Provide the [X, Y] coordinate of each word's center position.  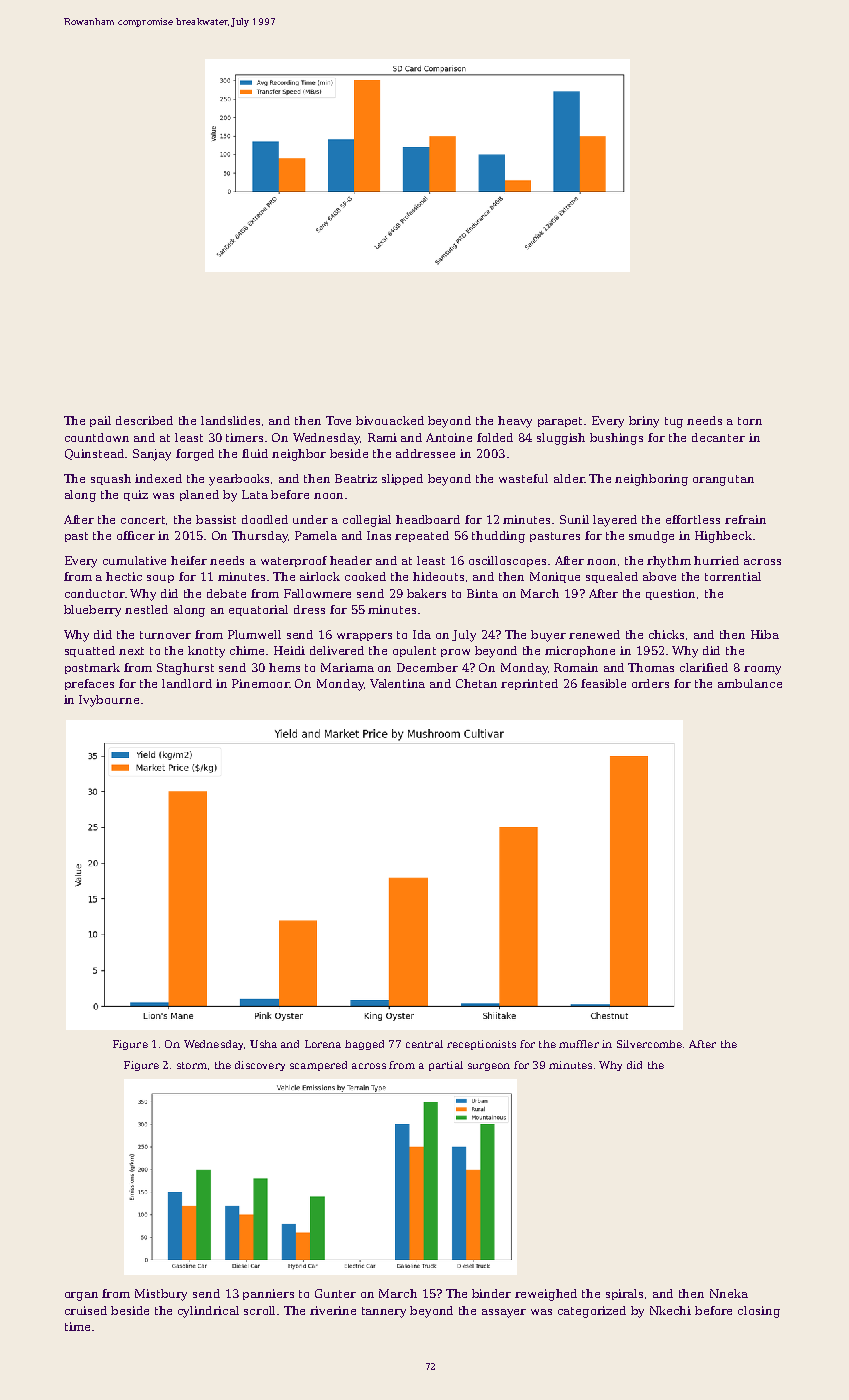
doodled [265, 519]
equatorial [258, 610]
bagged [364, 1045]
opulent [414, 651]
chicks [666, 634]
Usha [263, 1044]
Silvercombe [649, 1044]
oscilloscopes [507, 561]
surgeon [489, 1067]
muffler [579, 1044]
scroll [261, 1310]
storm [192, 1065]
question [670, 594]
